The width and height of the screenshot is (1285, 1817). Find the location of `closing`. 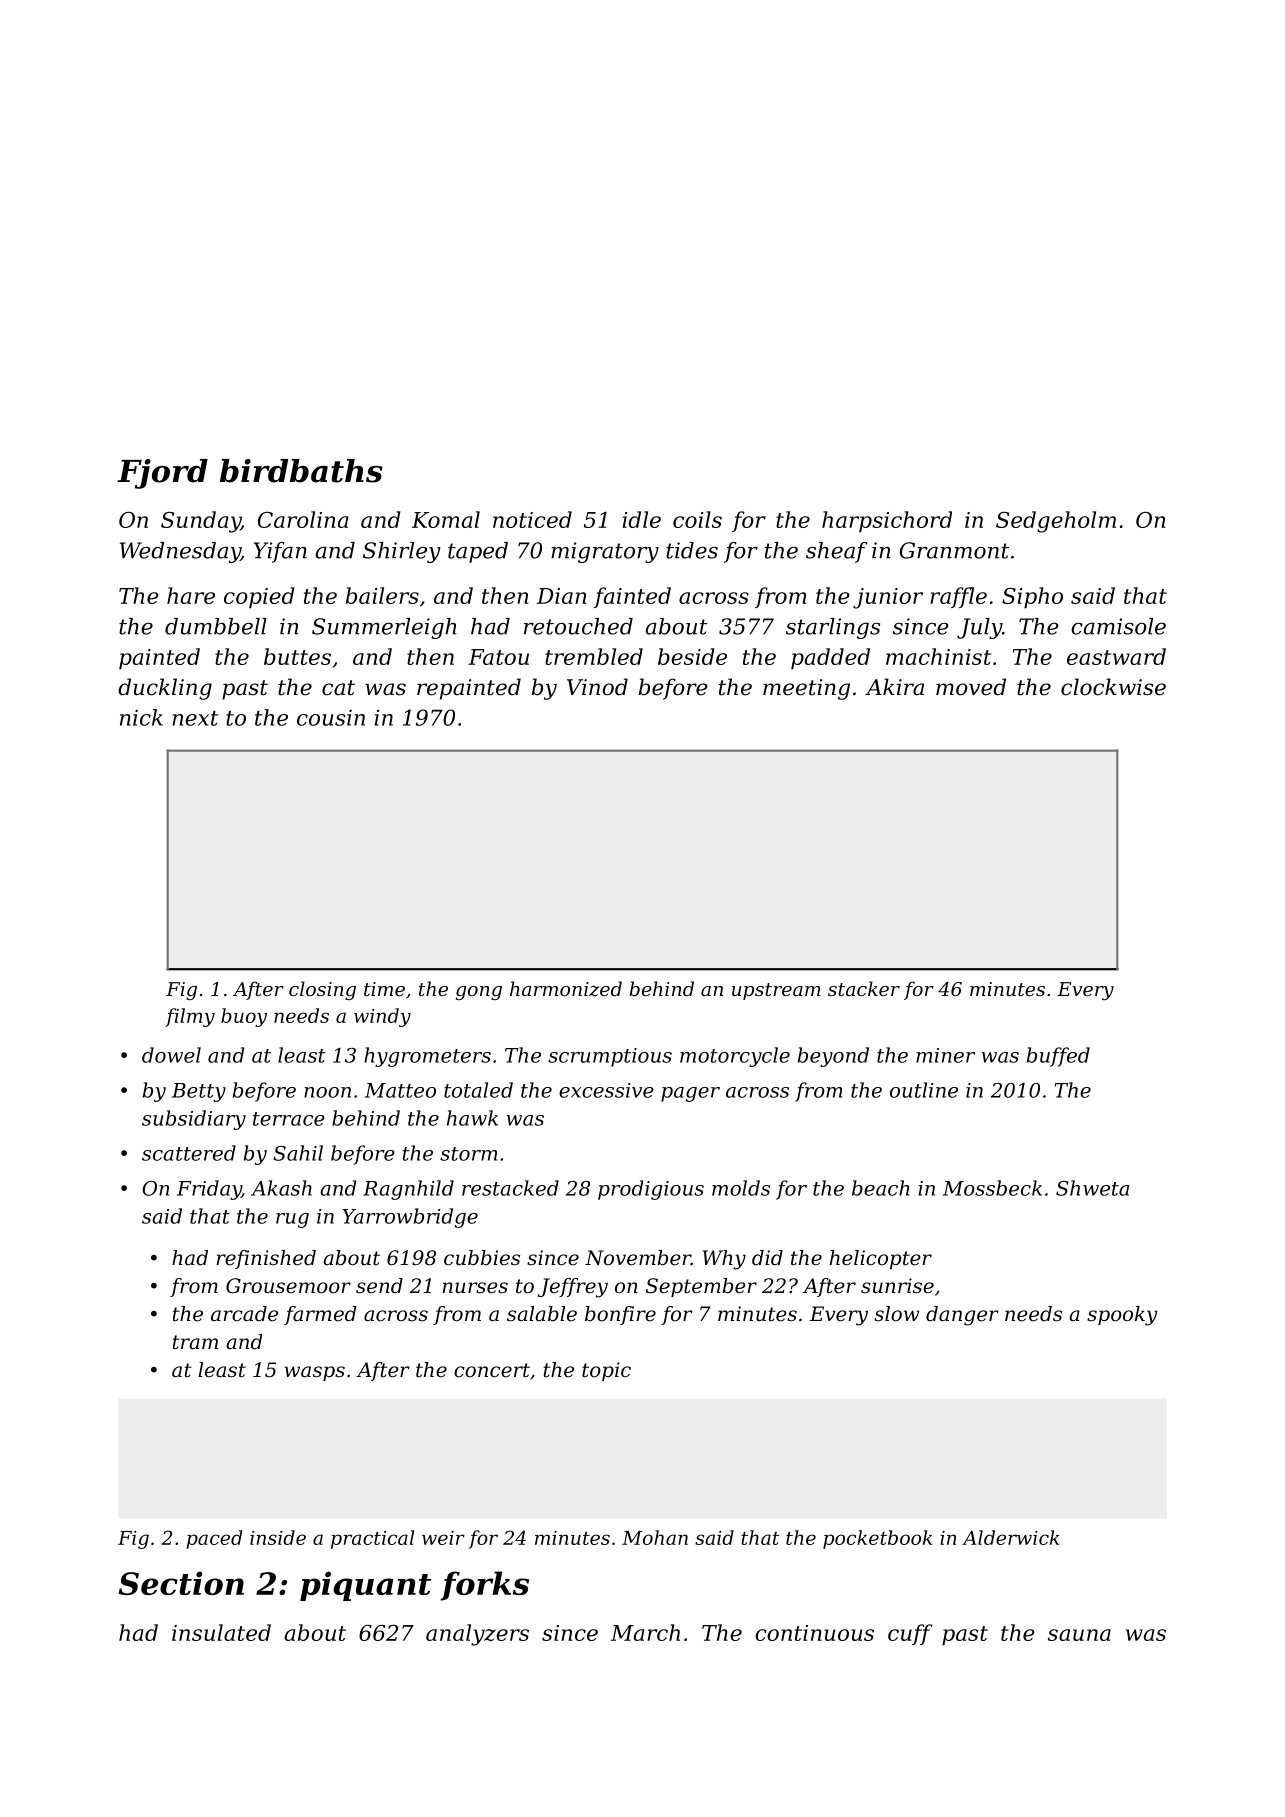

closing is located at coordinates (322, 990).
